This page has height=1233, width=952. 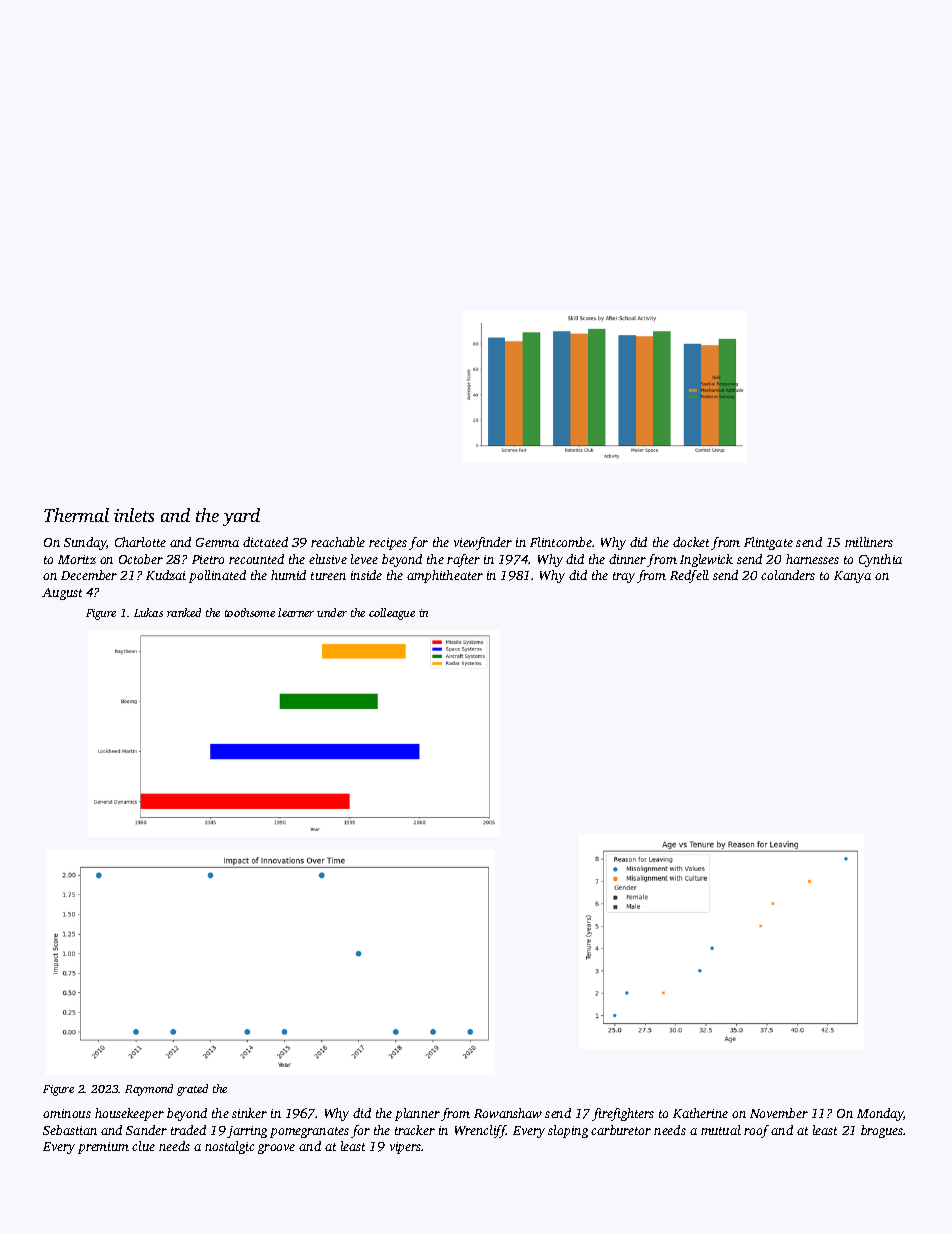 I want to click on sinker, so click(x=249, y=1113).
